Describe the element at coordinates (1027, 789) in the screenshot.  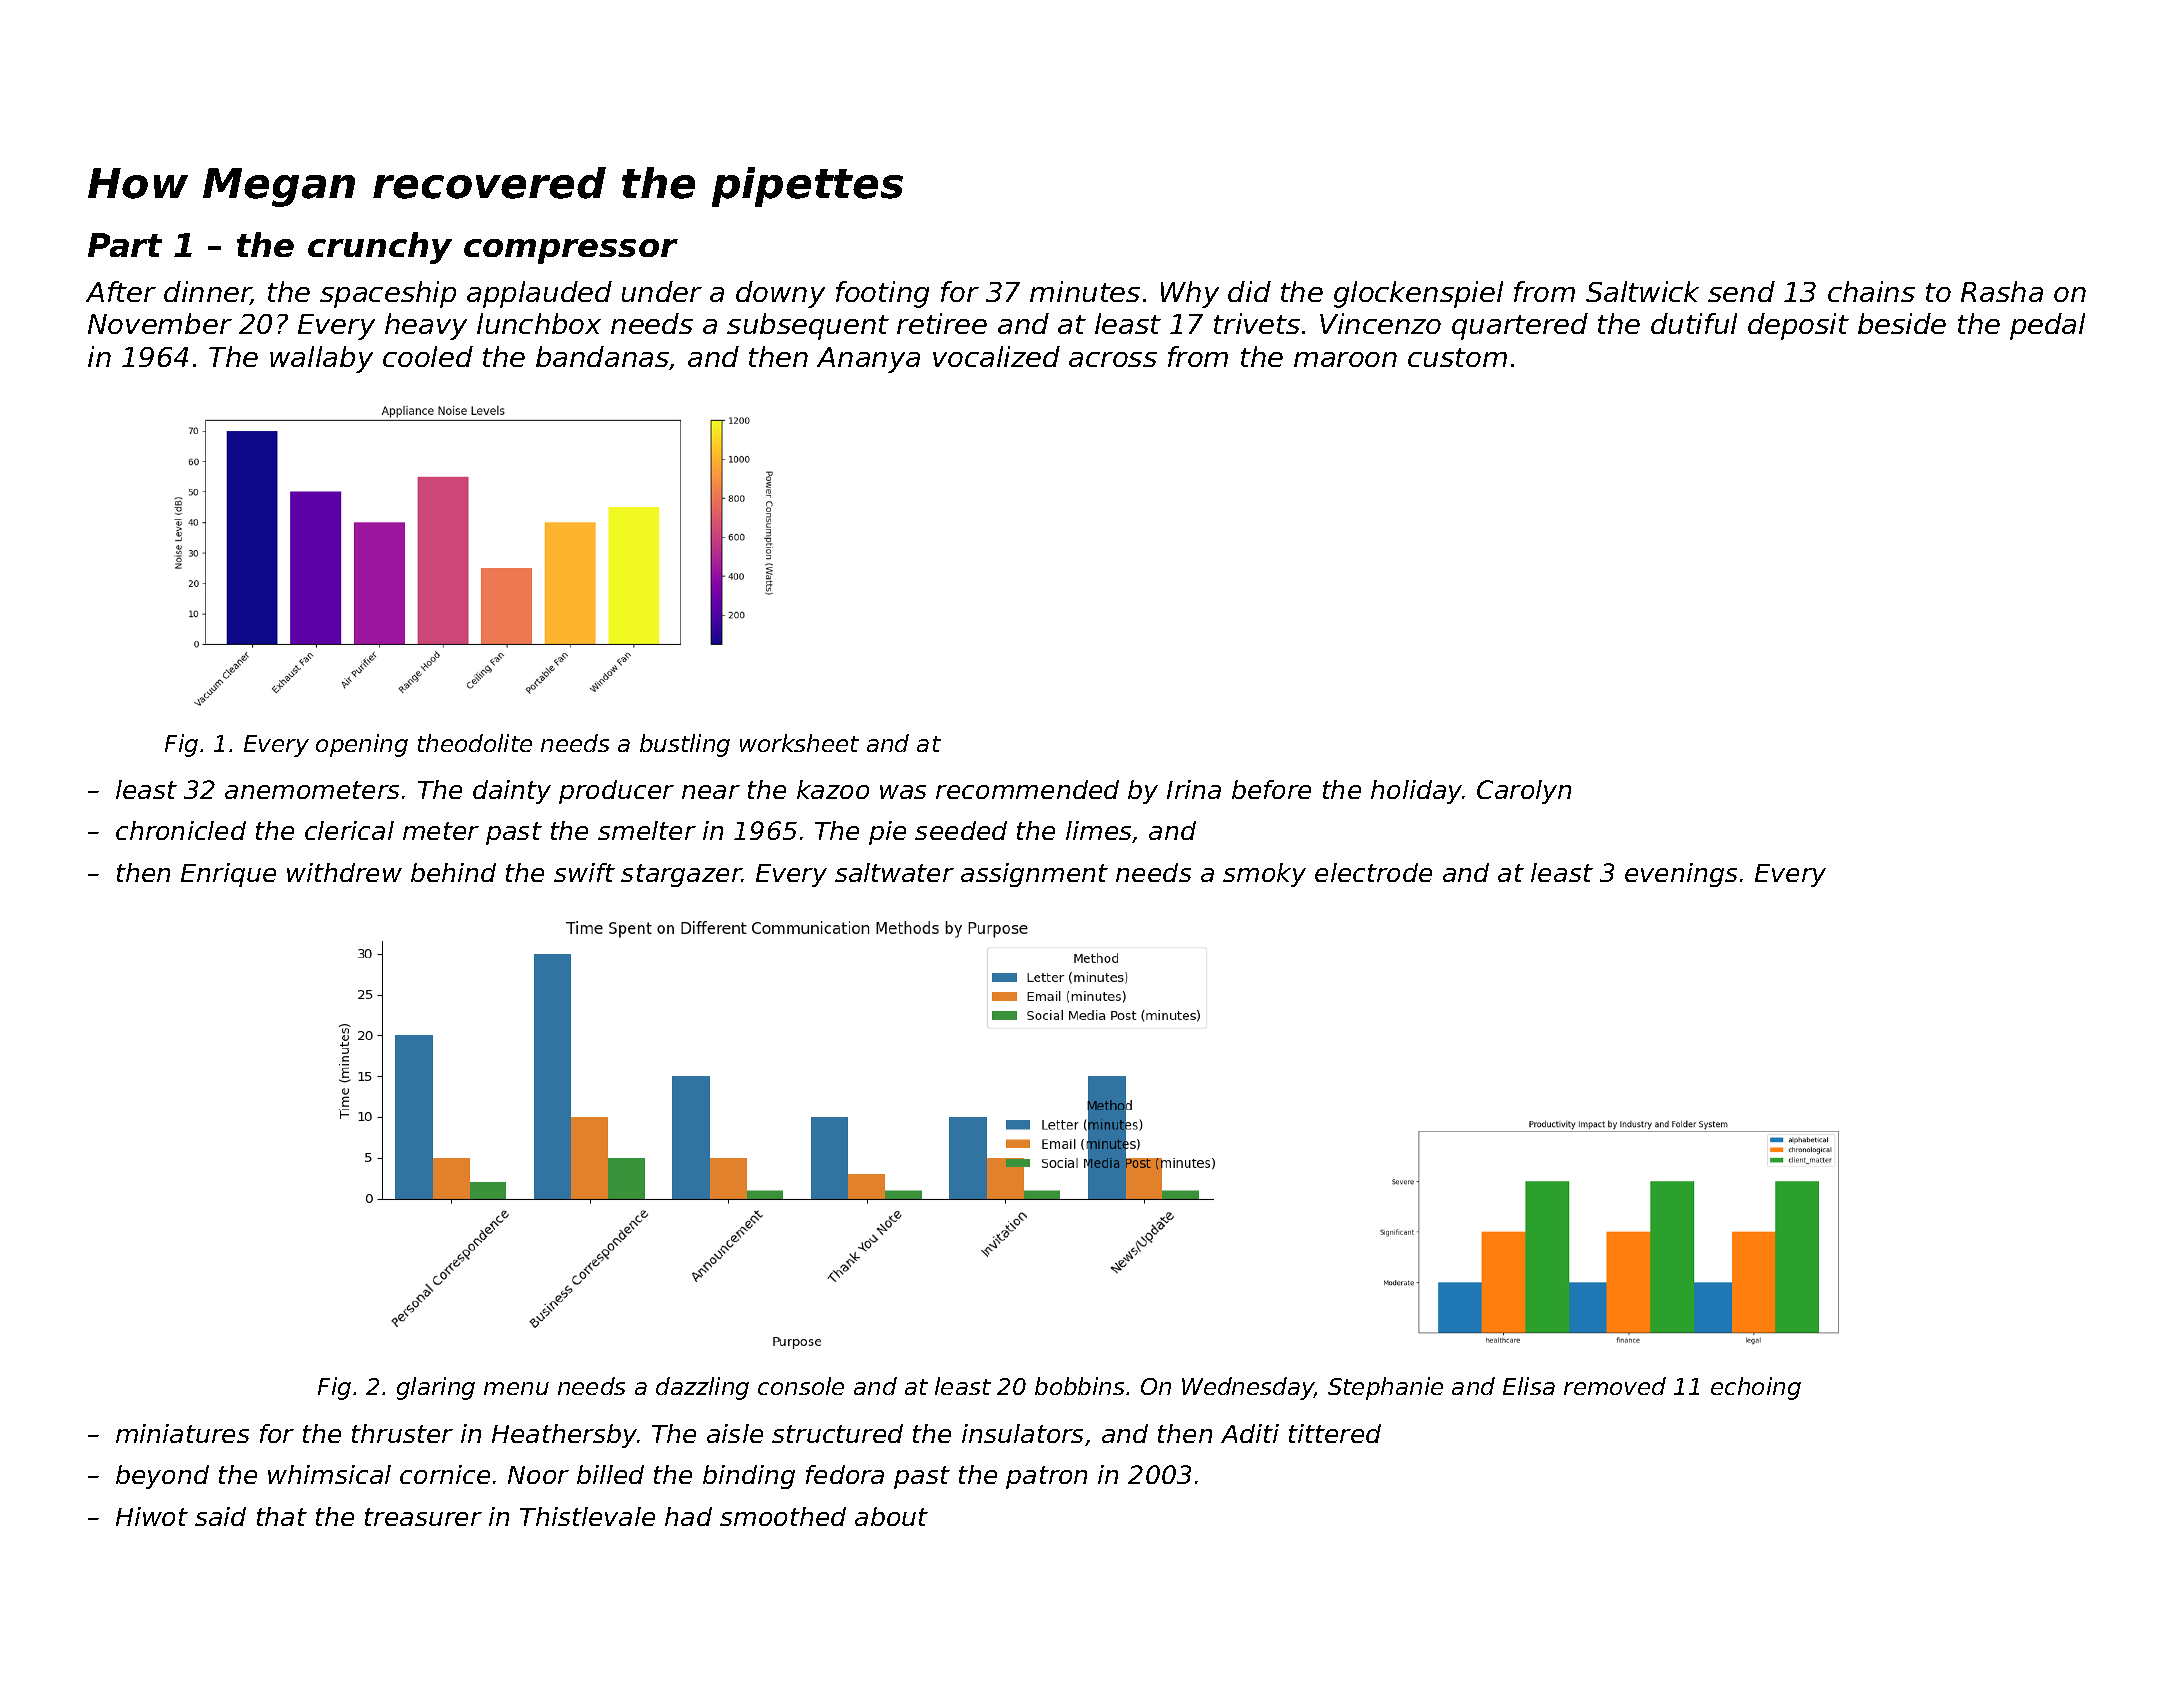
I see `recommended` at that location.
